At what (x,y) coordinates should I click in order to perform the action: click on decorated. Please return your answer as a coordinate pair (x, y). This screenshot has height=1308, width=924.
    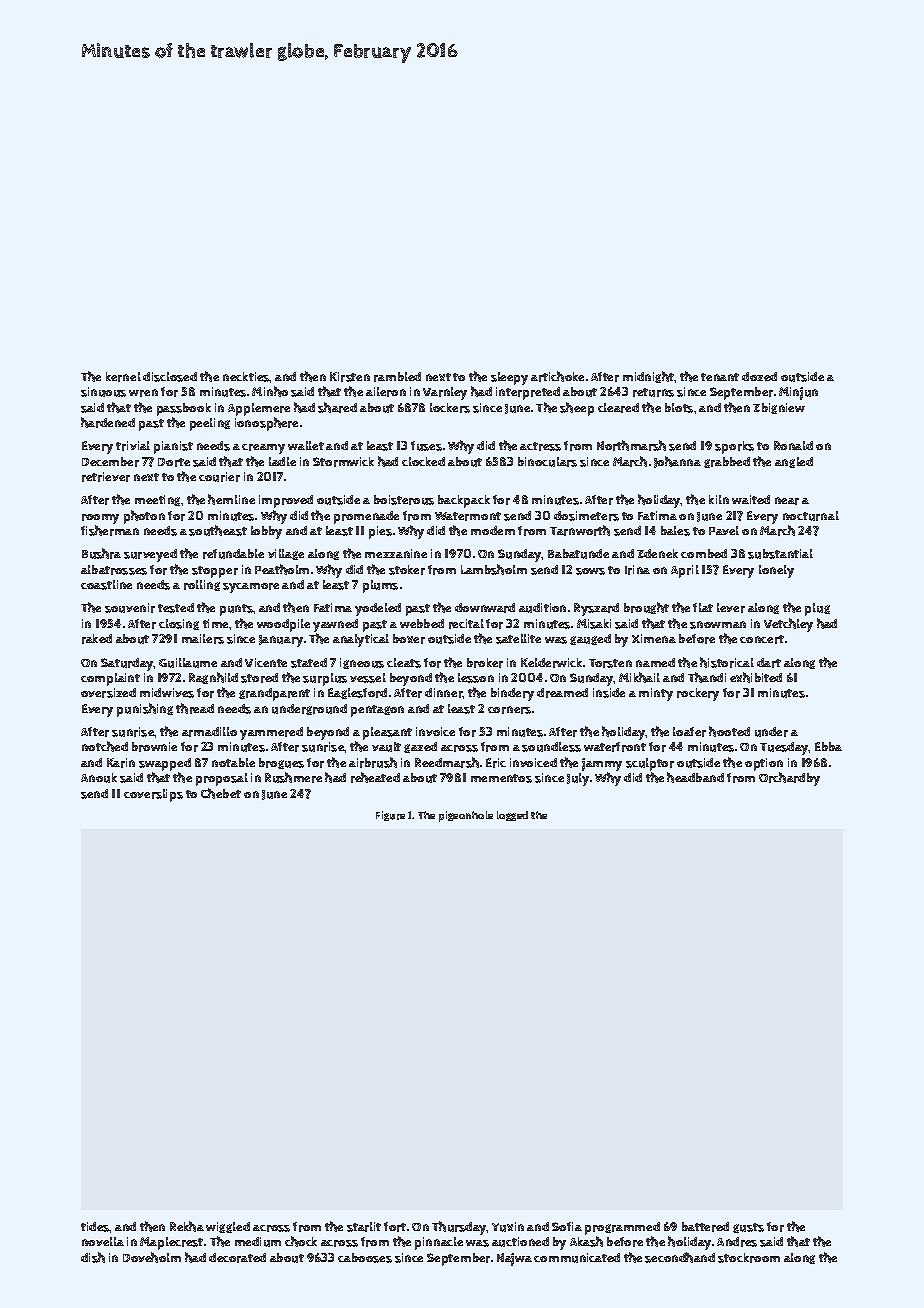
    Looking at the image, I should click on (237, 1258).
